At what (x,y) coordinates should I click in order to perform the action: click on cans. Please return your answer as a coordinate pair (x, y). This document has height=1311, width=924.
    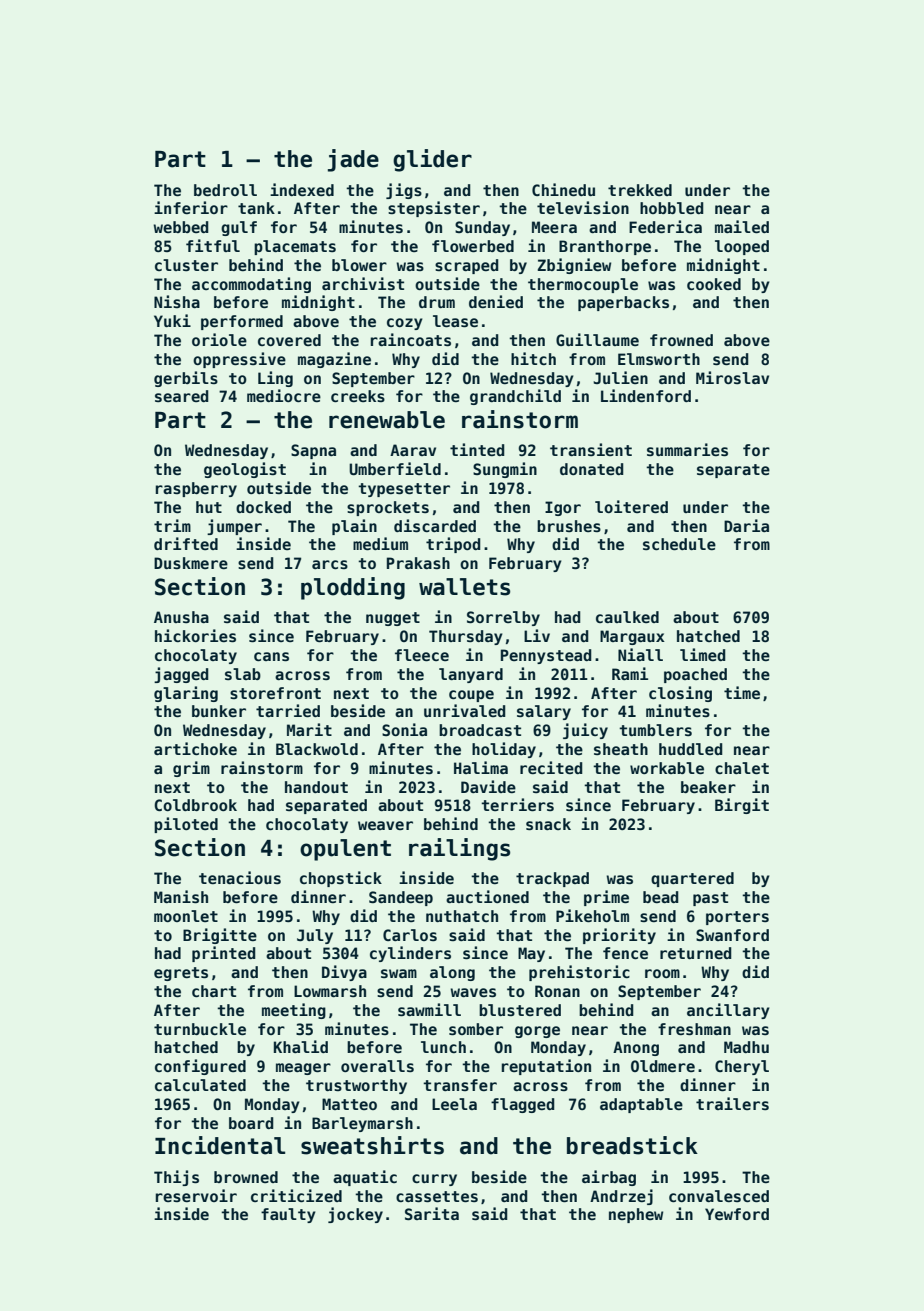
    Looking at the image, I should click on (271, 656).
